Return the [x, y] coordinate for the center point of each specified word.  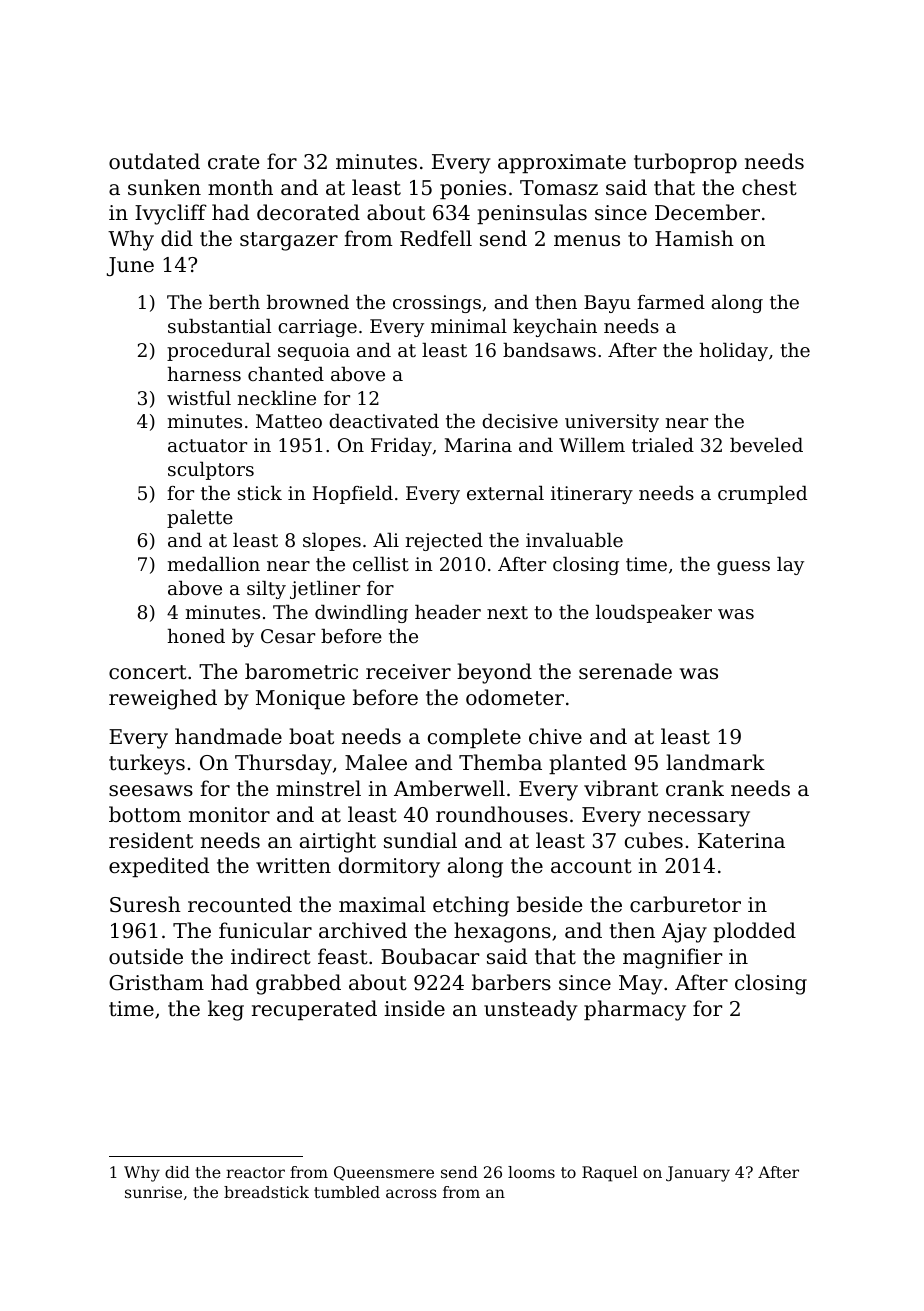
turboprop [685, 163]
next [507, 612]
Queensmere [384, 1173]
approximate [562, 163]
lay [790, 566]
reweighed [163, 699]
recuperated [314, 1010]
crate [233, 162]
